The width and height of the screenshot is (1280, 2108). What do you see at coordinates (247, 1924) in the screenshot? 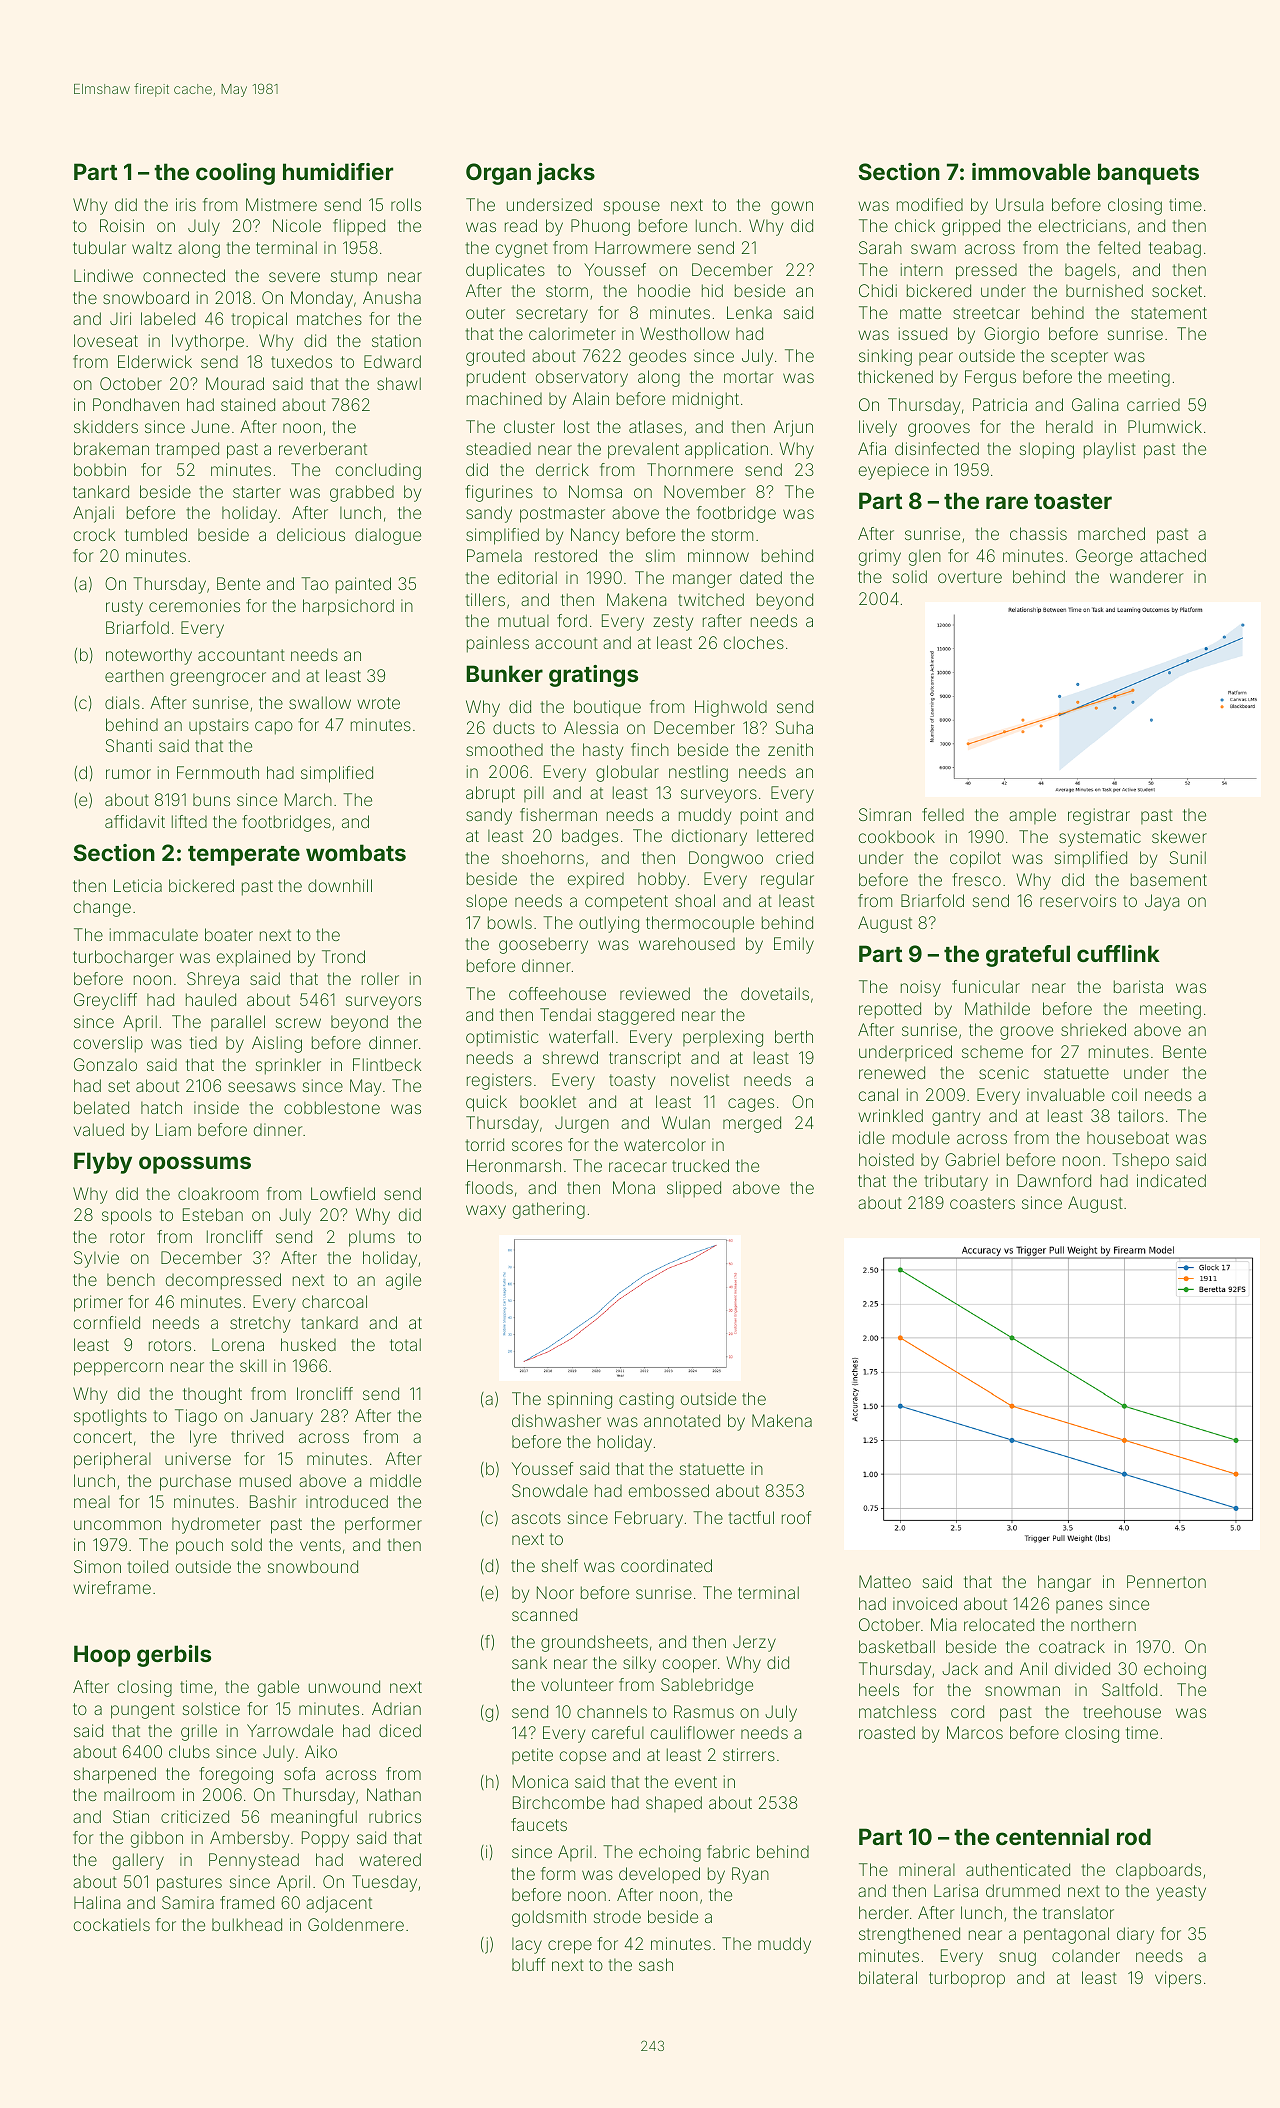
I see `bulkhead` at bounding box center [247, 1924].
